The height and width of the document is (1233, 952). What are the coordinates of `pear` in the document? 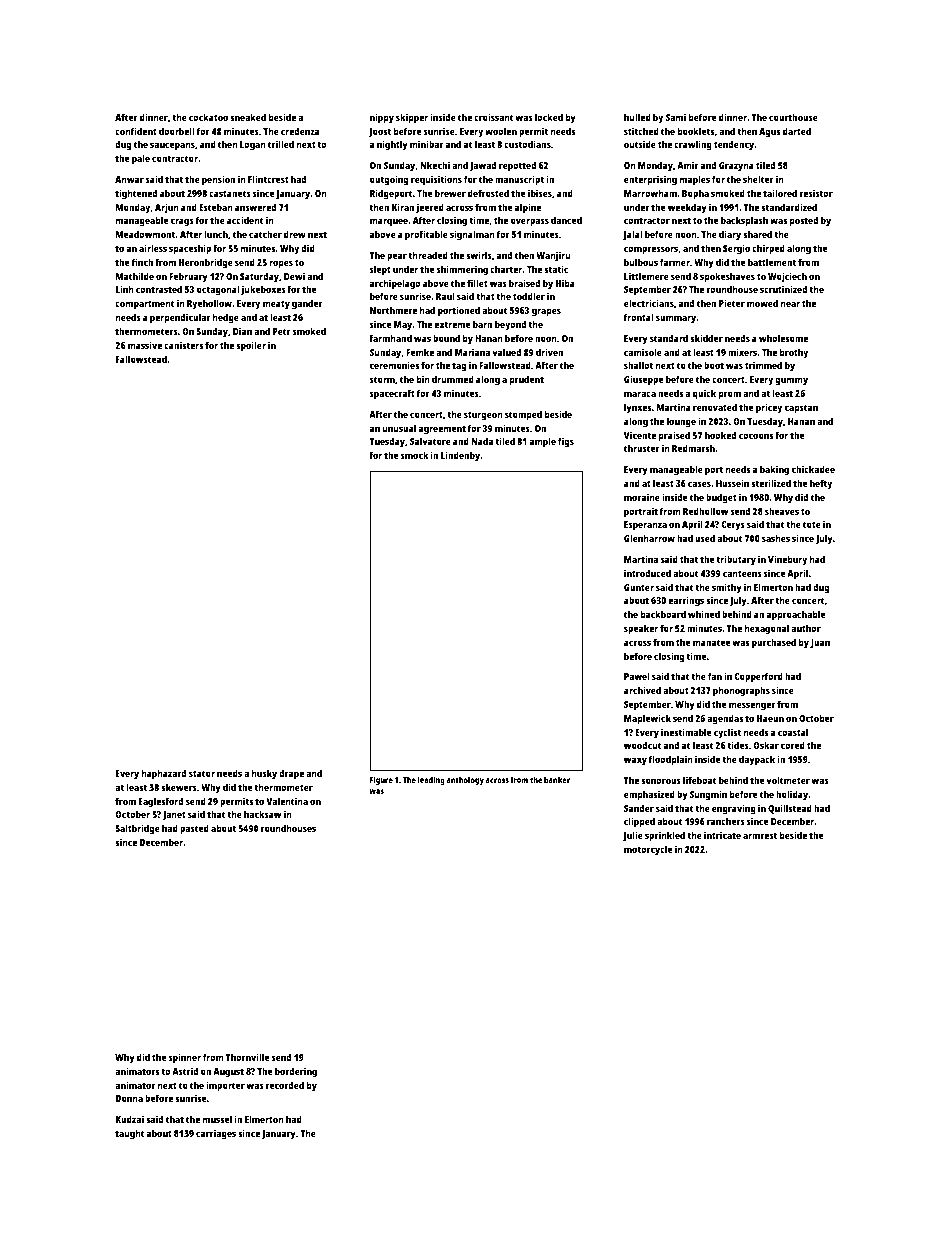 It's located at (397, 257).
